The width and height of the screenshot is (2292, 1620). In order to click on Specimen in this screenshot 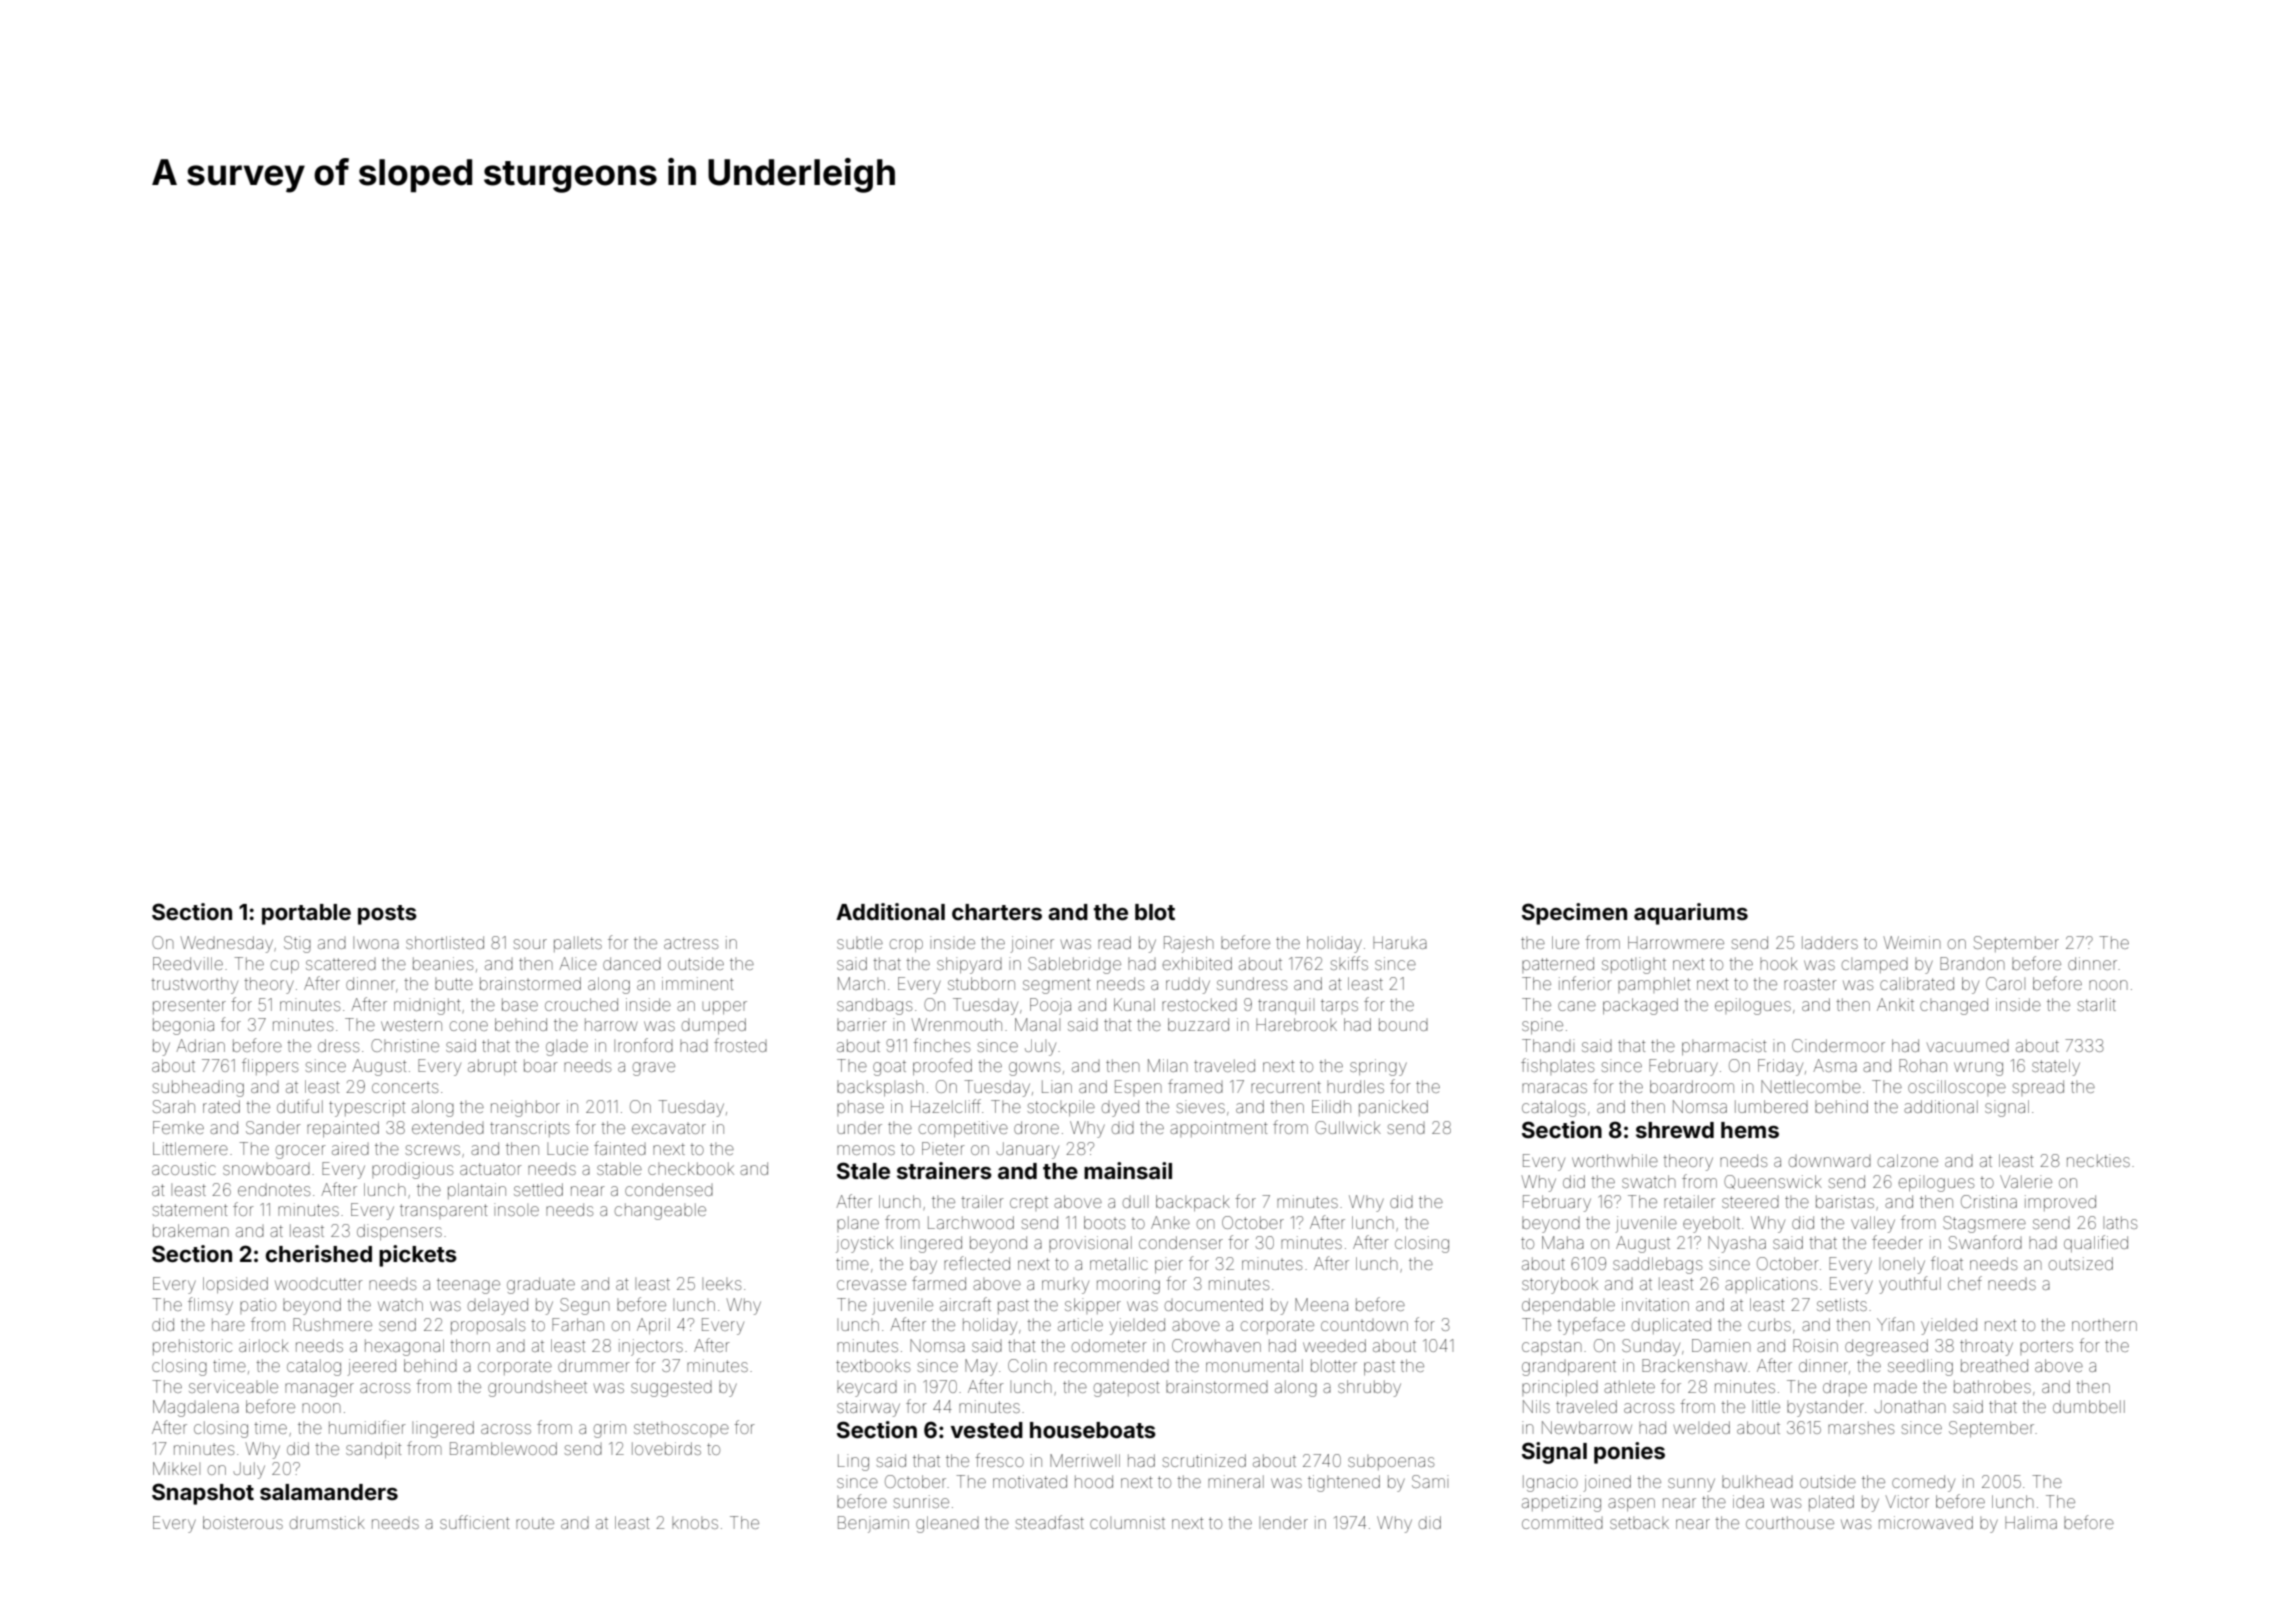, I will do `click(1574, 914)`.
